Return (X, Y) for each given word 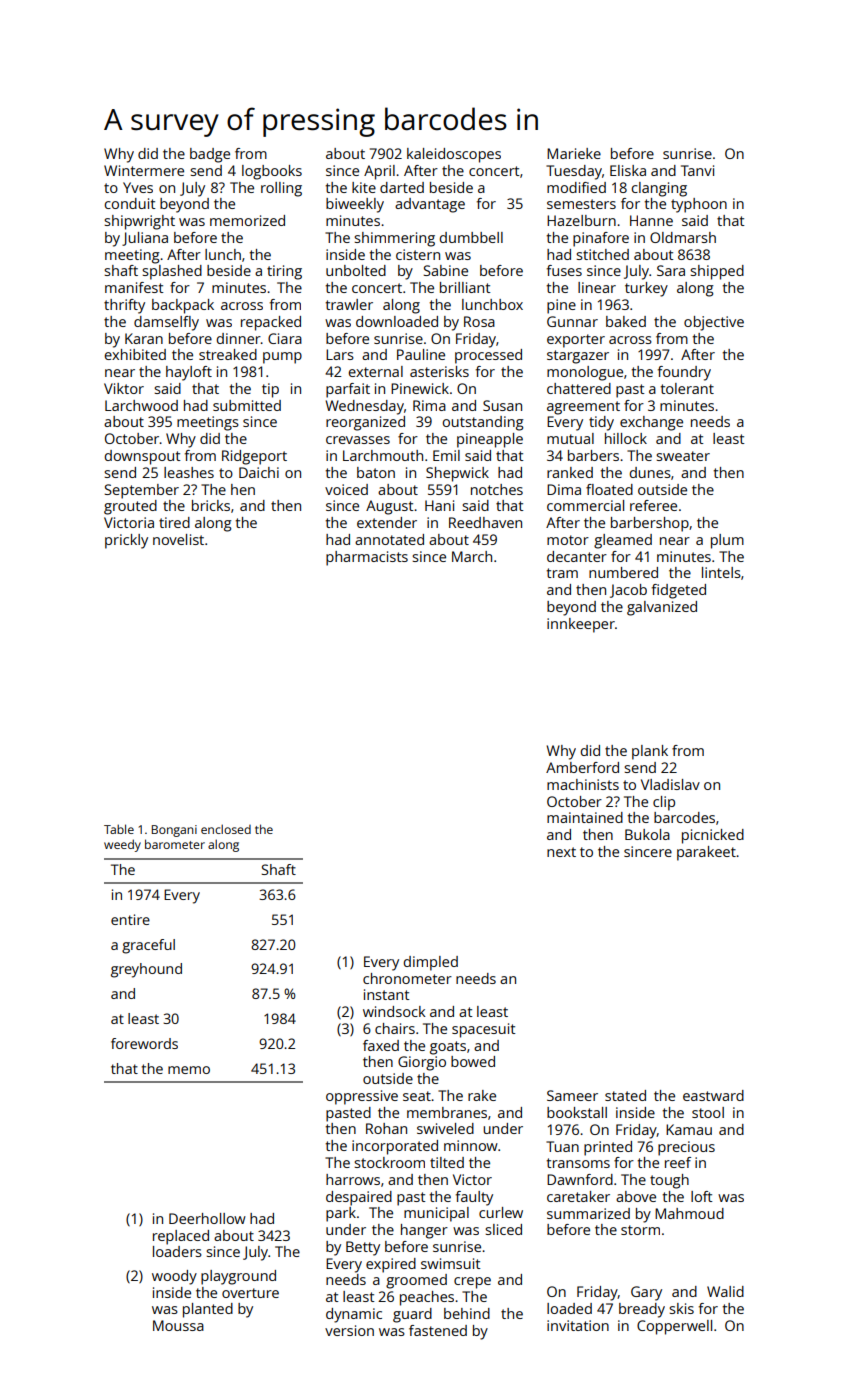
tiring (284, 272)
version (349, 1330)
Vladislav (670, 784)
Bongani (174, 831)
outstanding (483, 423)
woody (174, 1277)
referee (653, 505)
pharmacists (367, 558)
